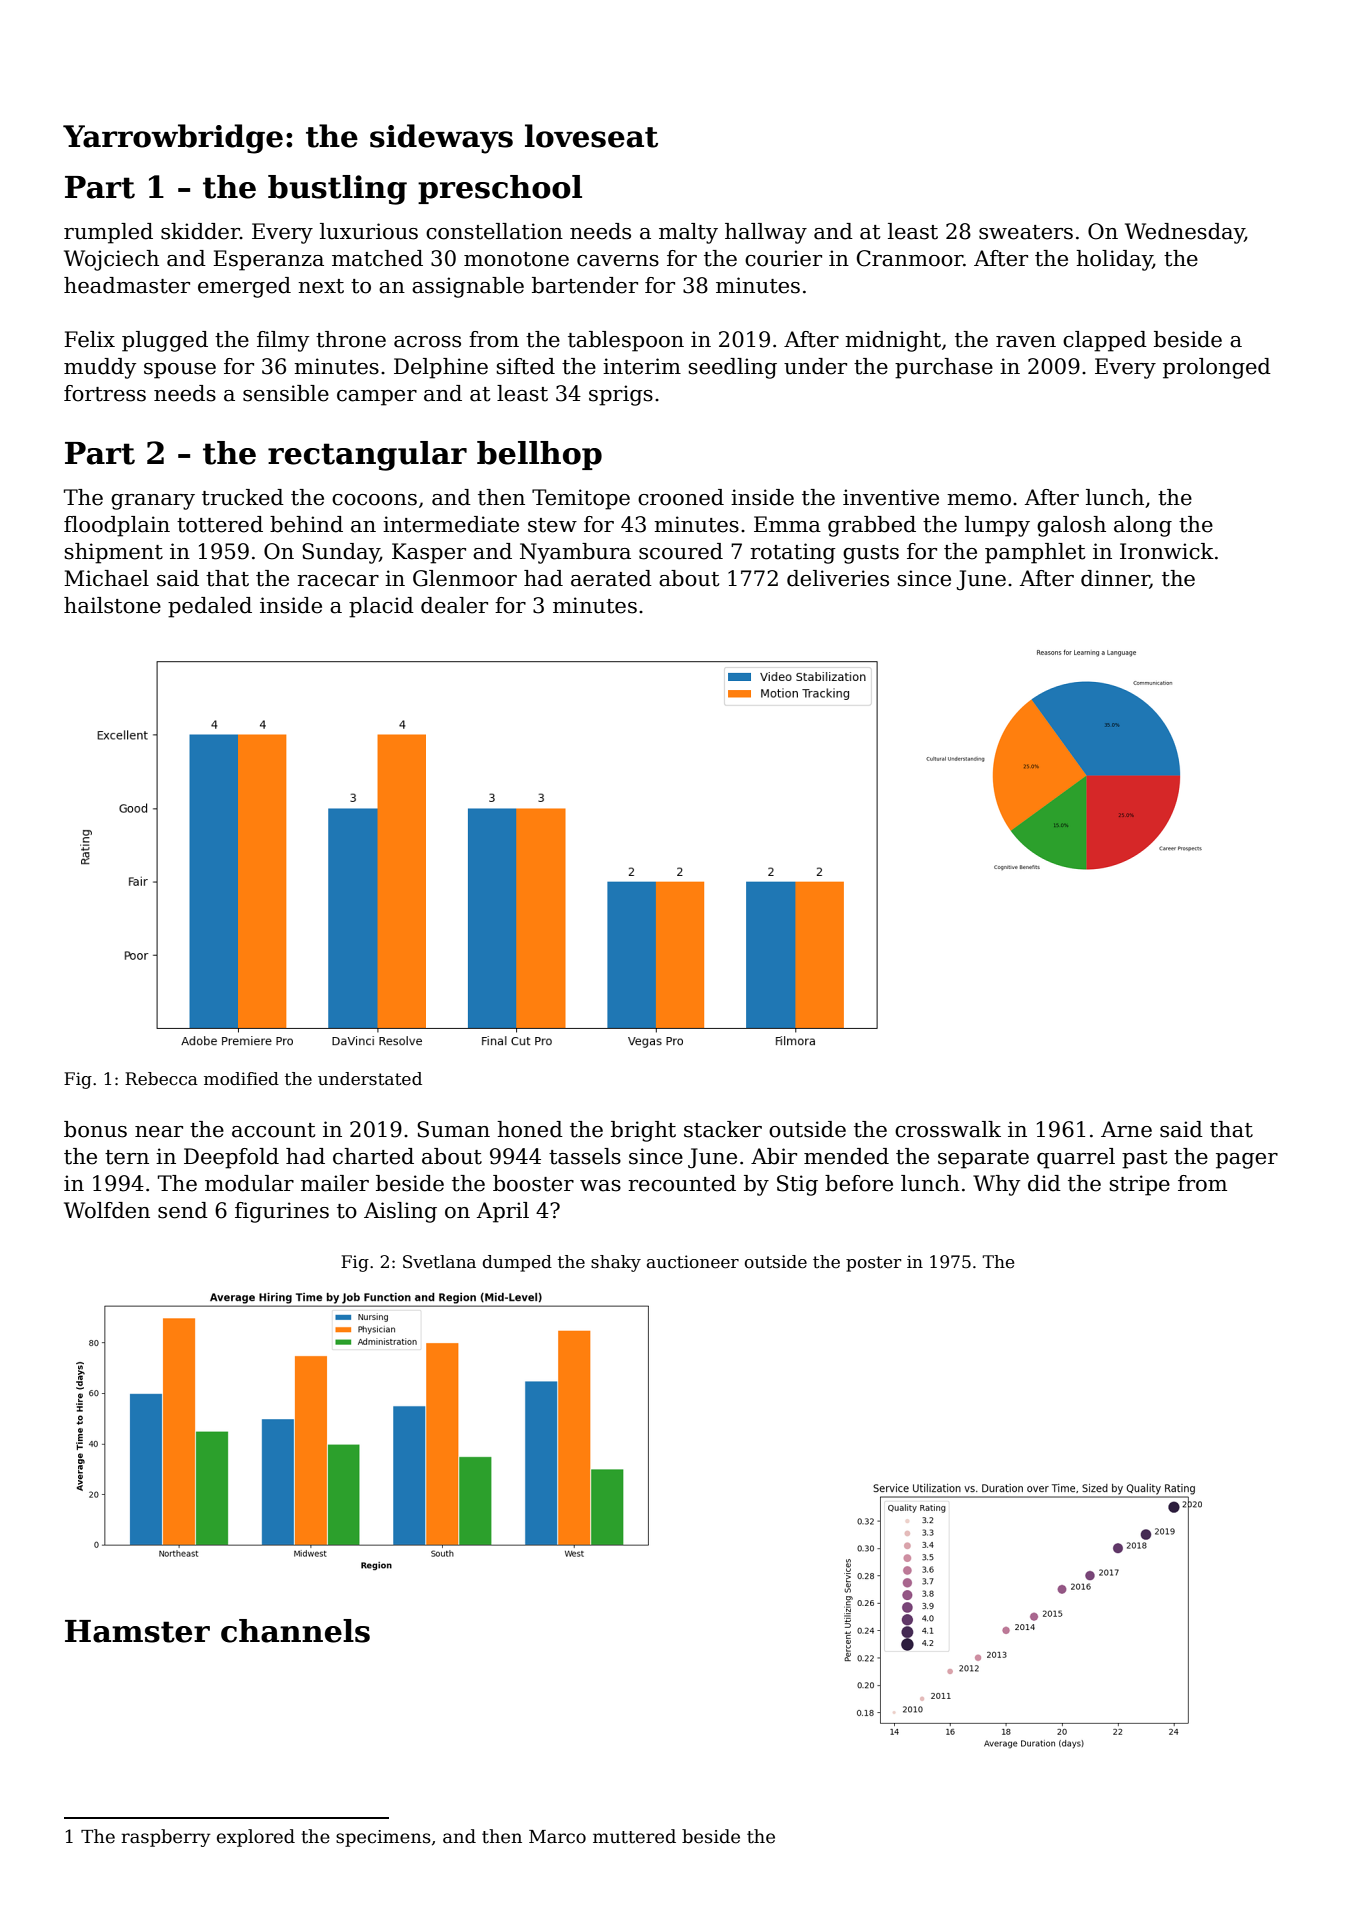  Describe the element at coordinates (517, 1263) in the image. I see `dumped` at that location.
